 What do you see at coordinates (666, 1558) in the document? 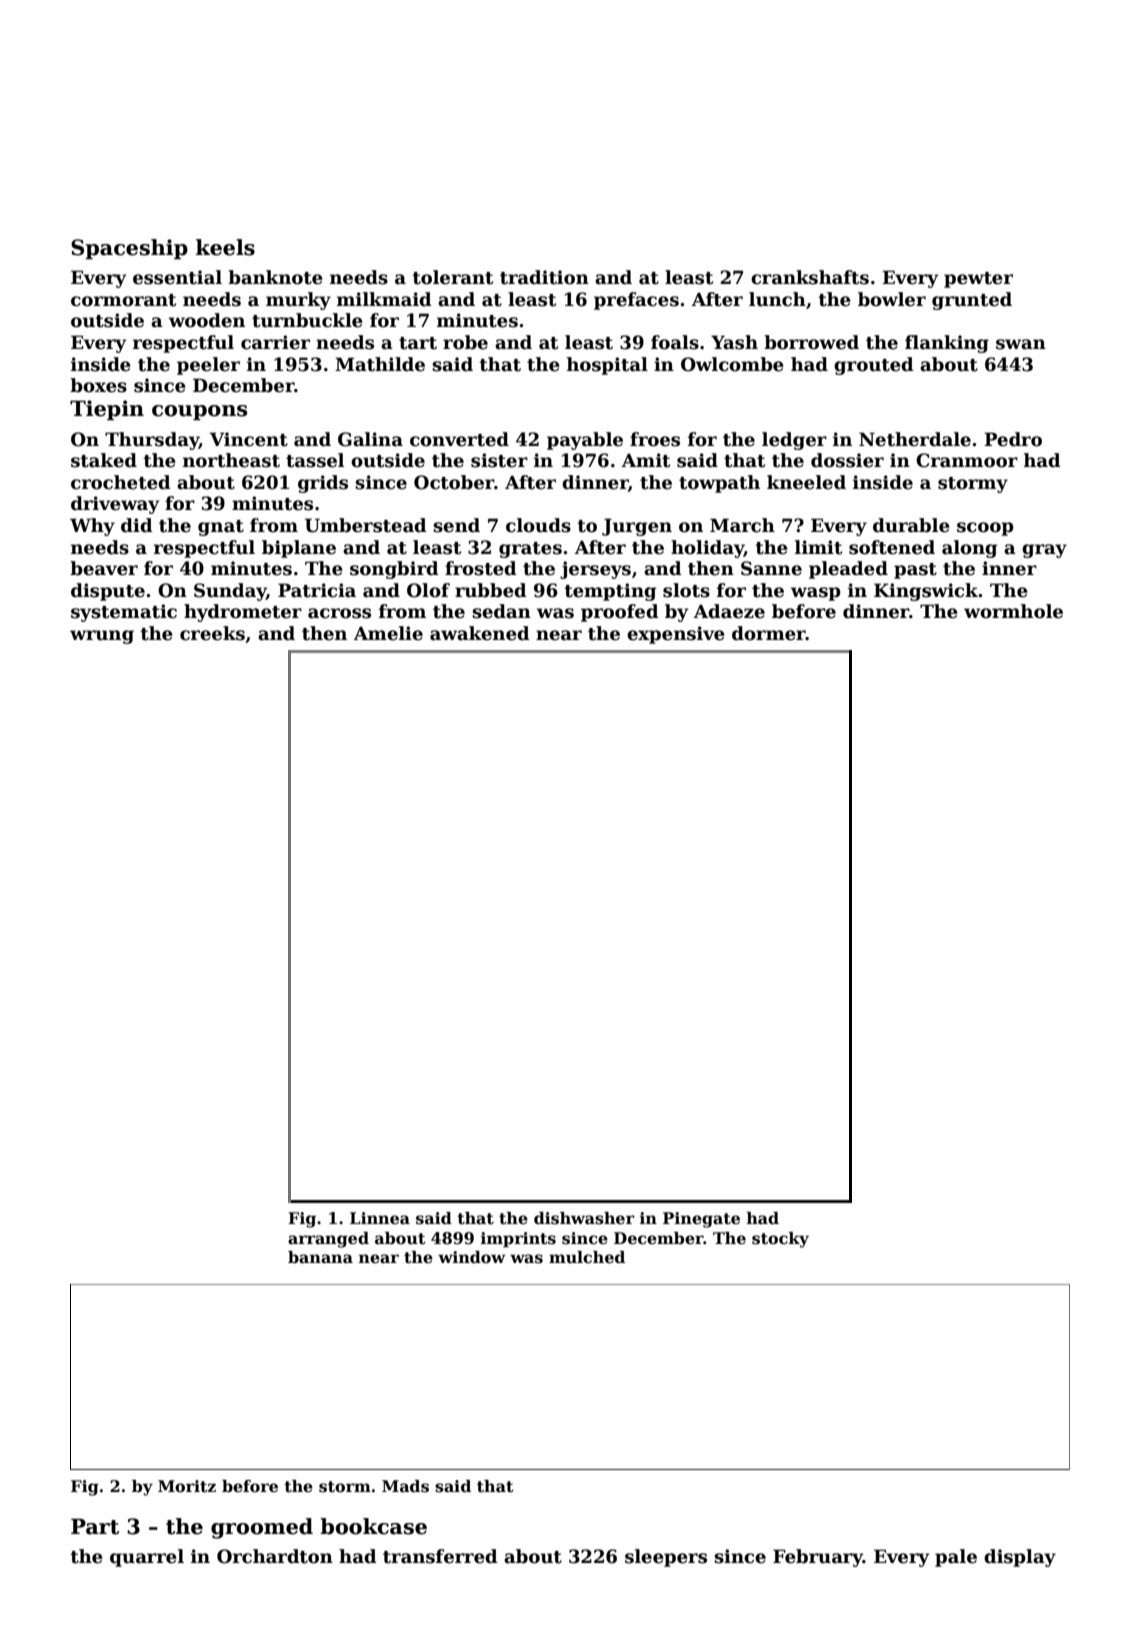
I see `sleepers` at bounding box center [666, 1558].
